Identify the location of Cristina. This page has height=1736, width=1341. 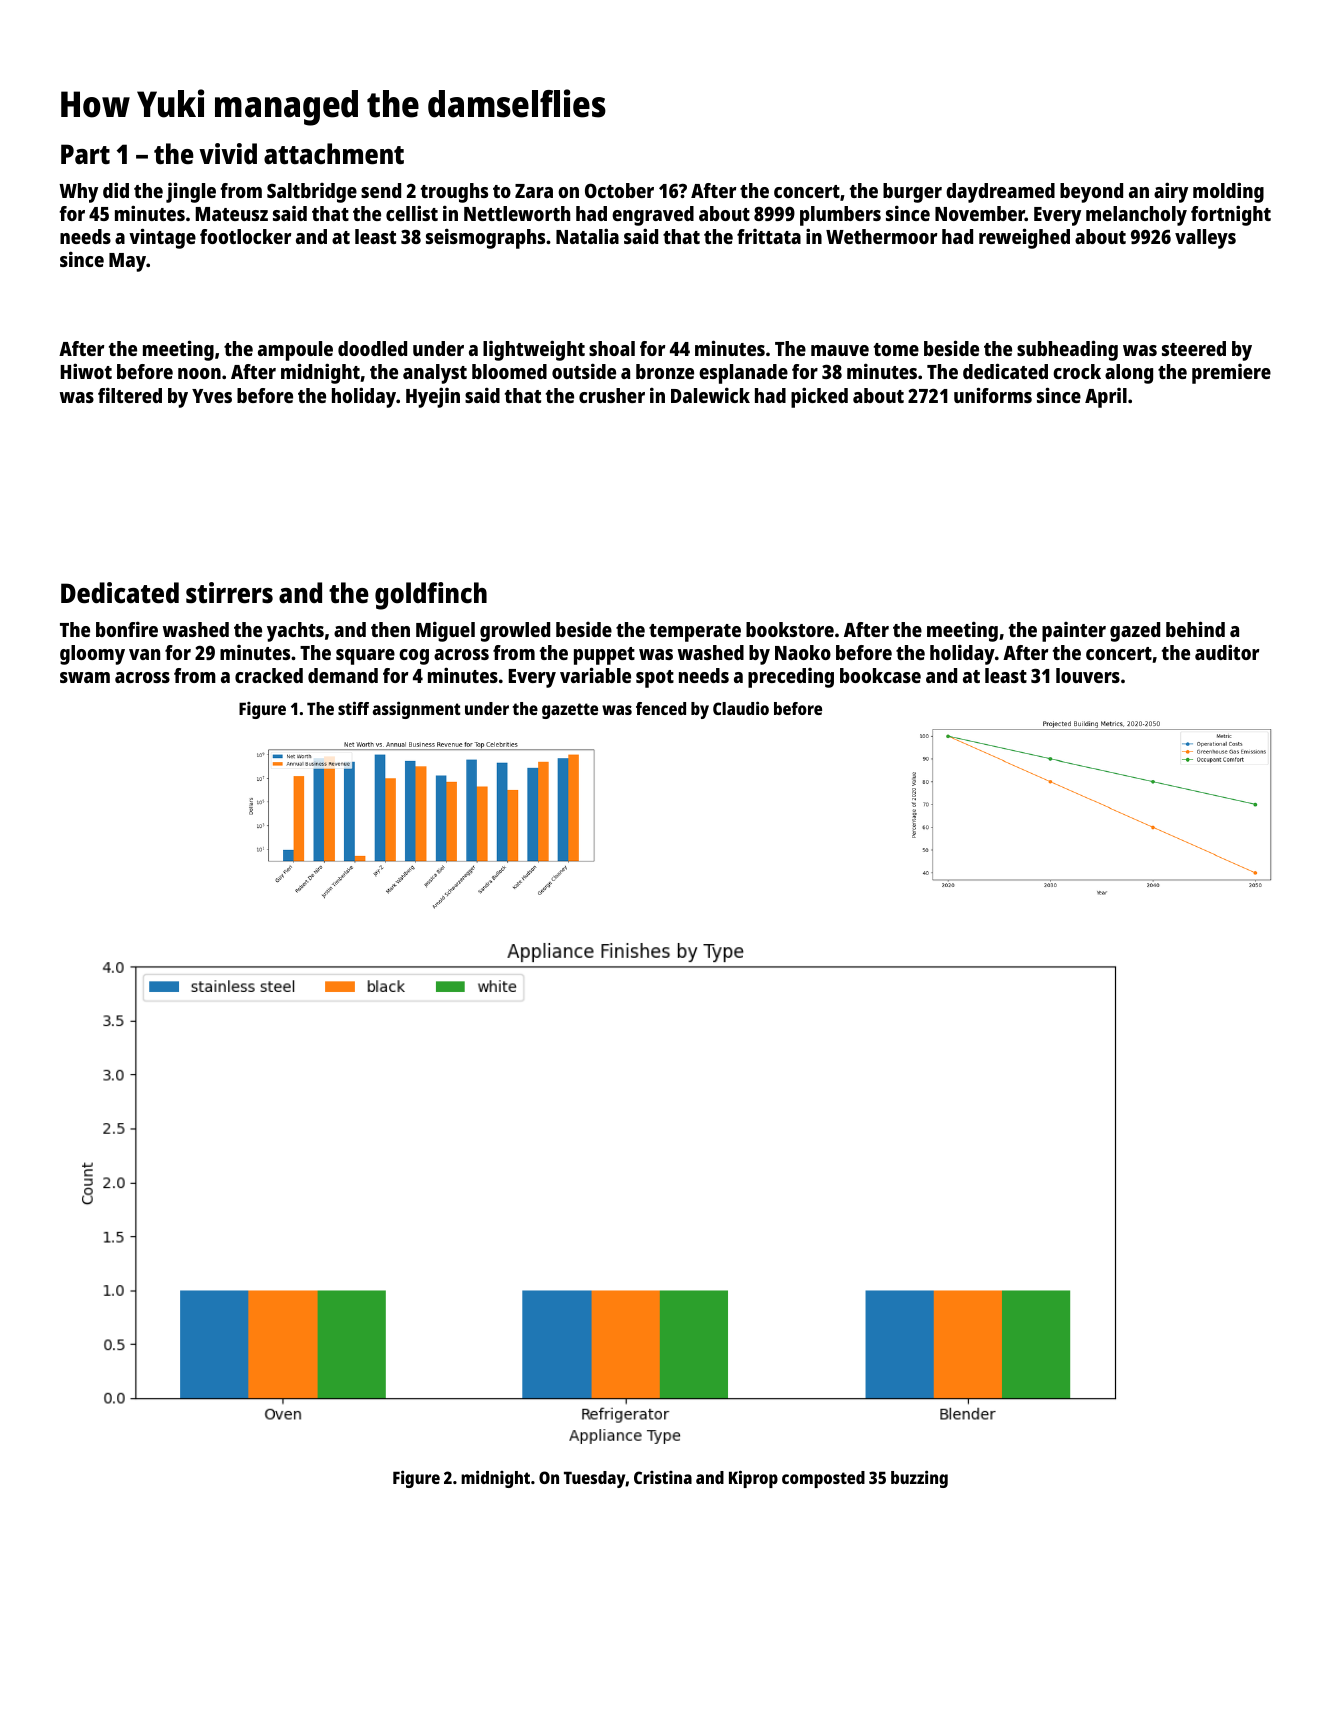
(663, 1477).
